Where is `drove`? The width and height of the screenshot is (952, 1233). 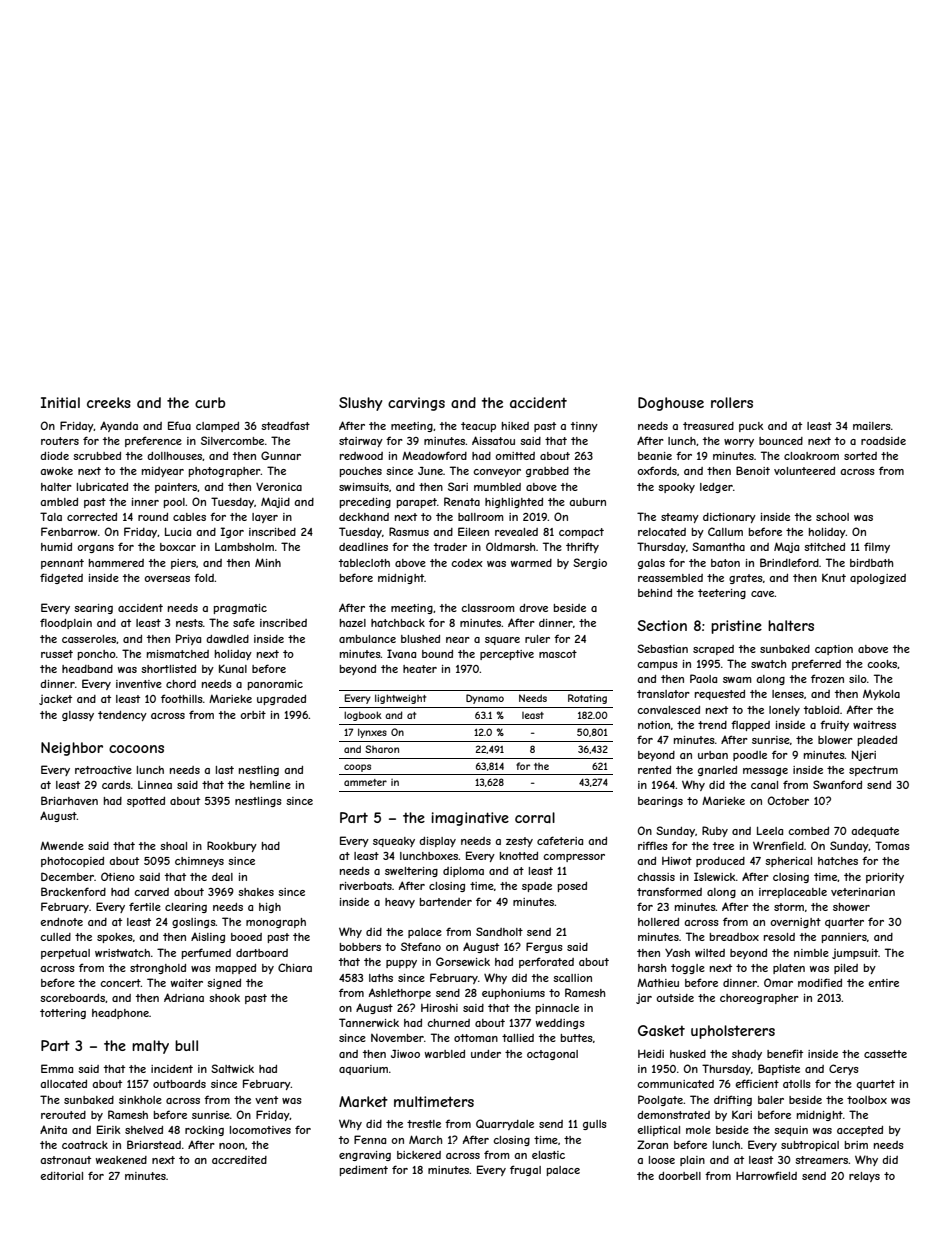
drove is located at coordinates (533, 608).
